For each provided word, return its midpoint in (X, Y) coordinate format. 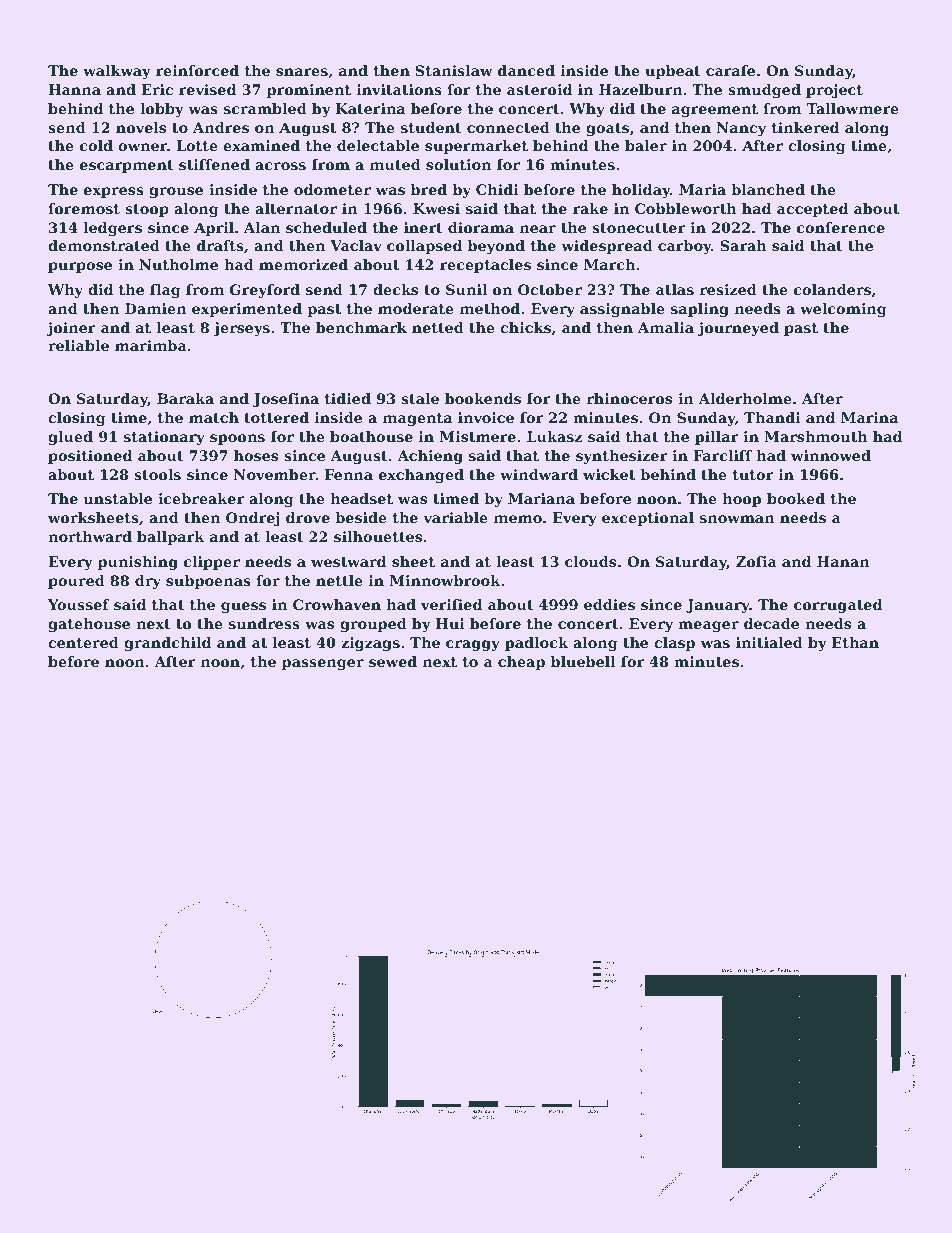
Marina (869, 417)
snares (302, 72)
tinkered (805, 127)
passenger (323, 664)
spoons (237, 439)
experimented (247, 310)
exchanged (421, 476)
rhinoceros (629, 398)
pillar (716, 438)
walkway (117, 72)
